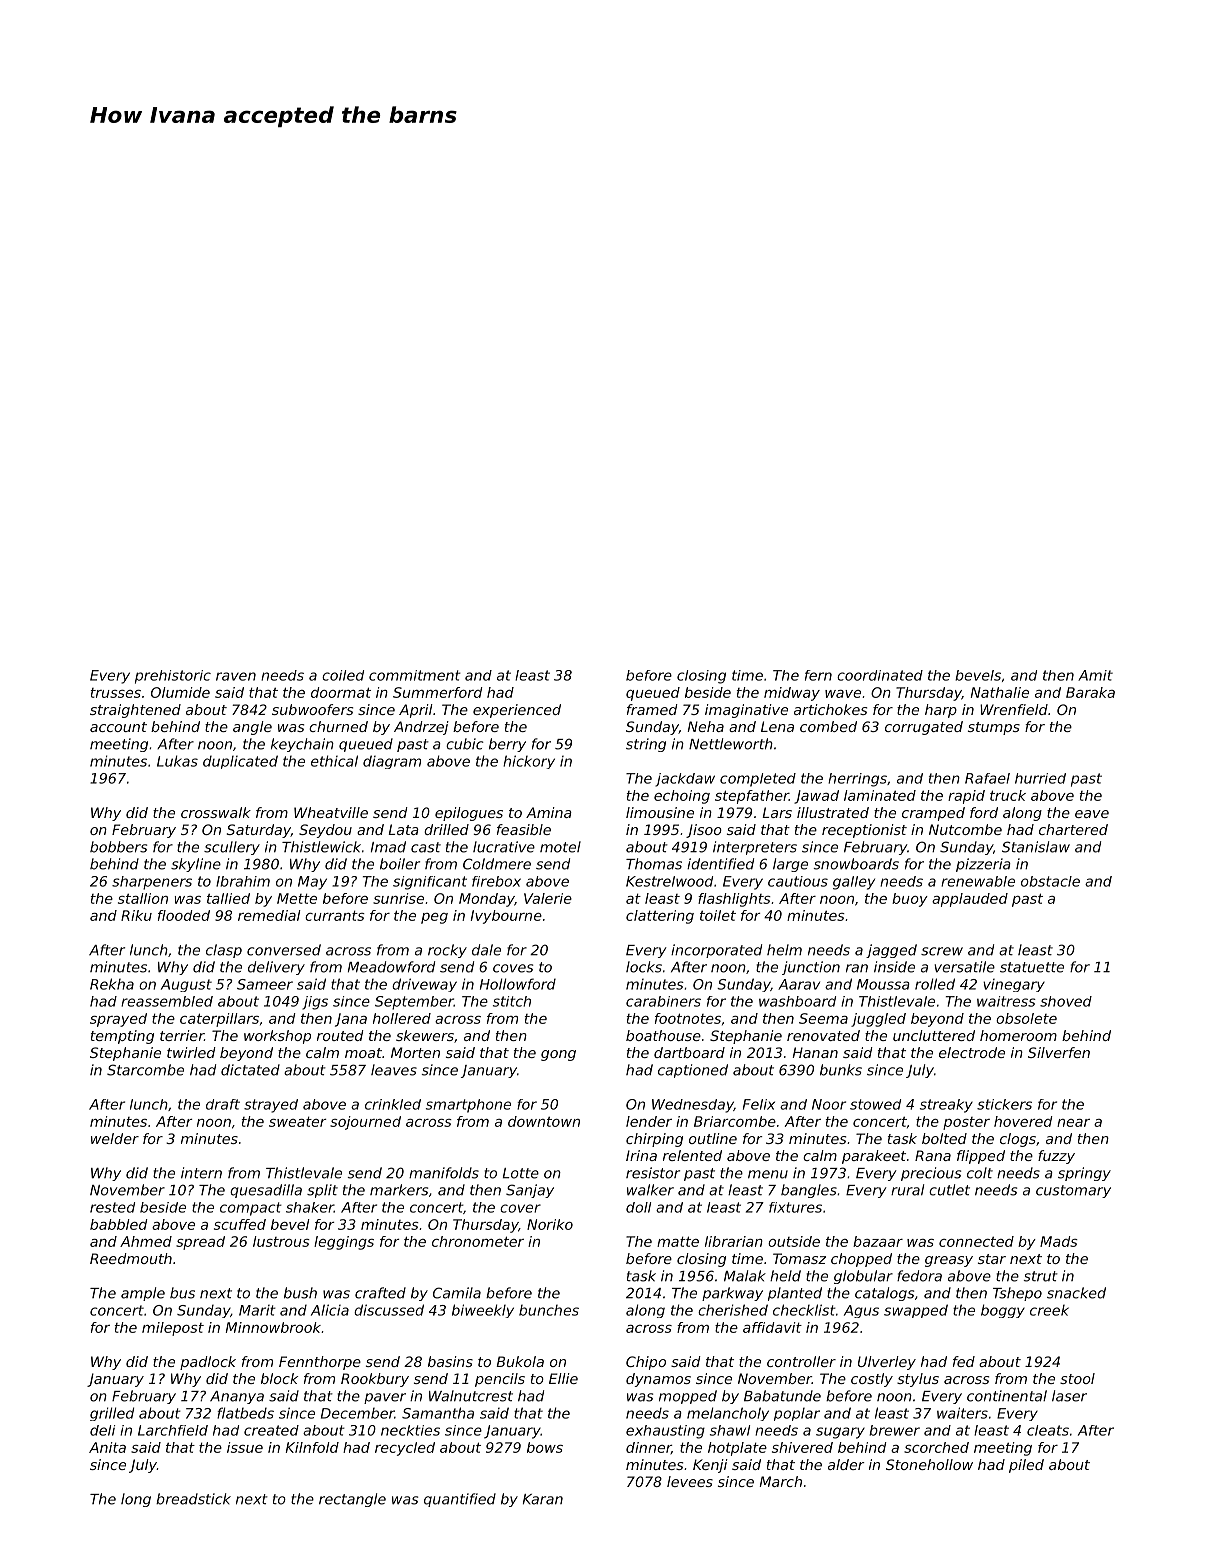  What do you see at coordinates (243, 881) in the screenshot?
I see `Ibrahim` at bounding box center [243, 881].
